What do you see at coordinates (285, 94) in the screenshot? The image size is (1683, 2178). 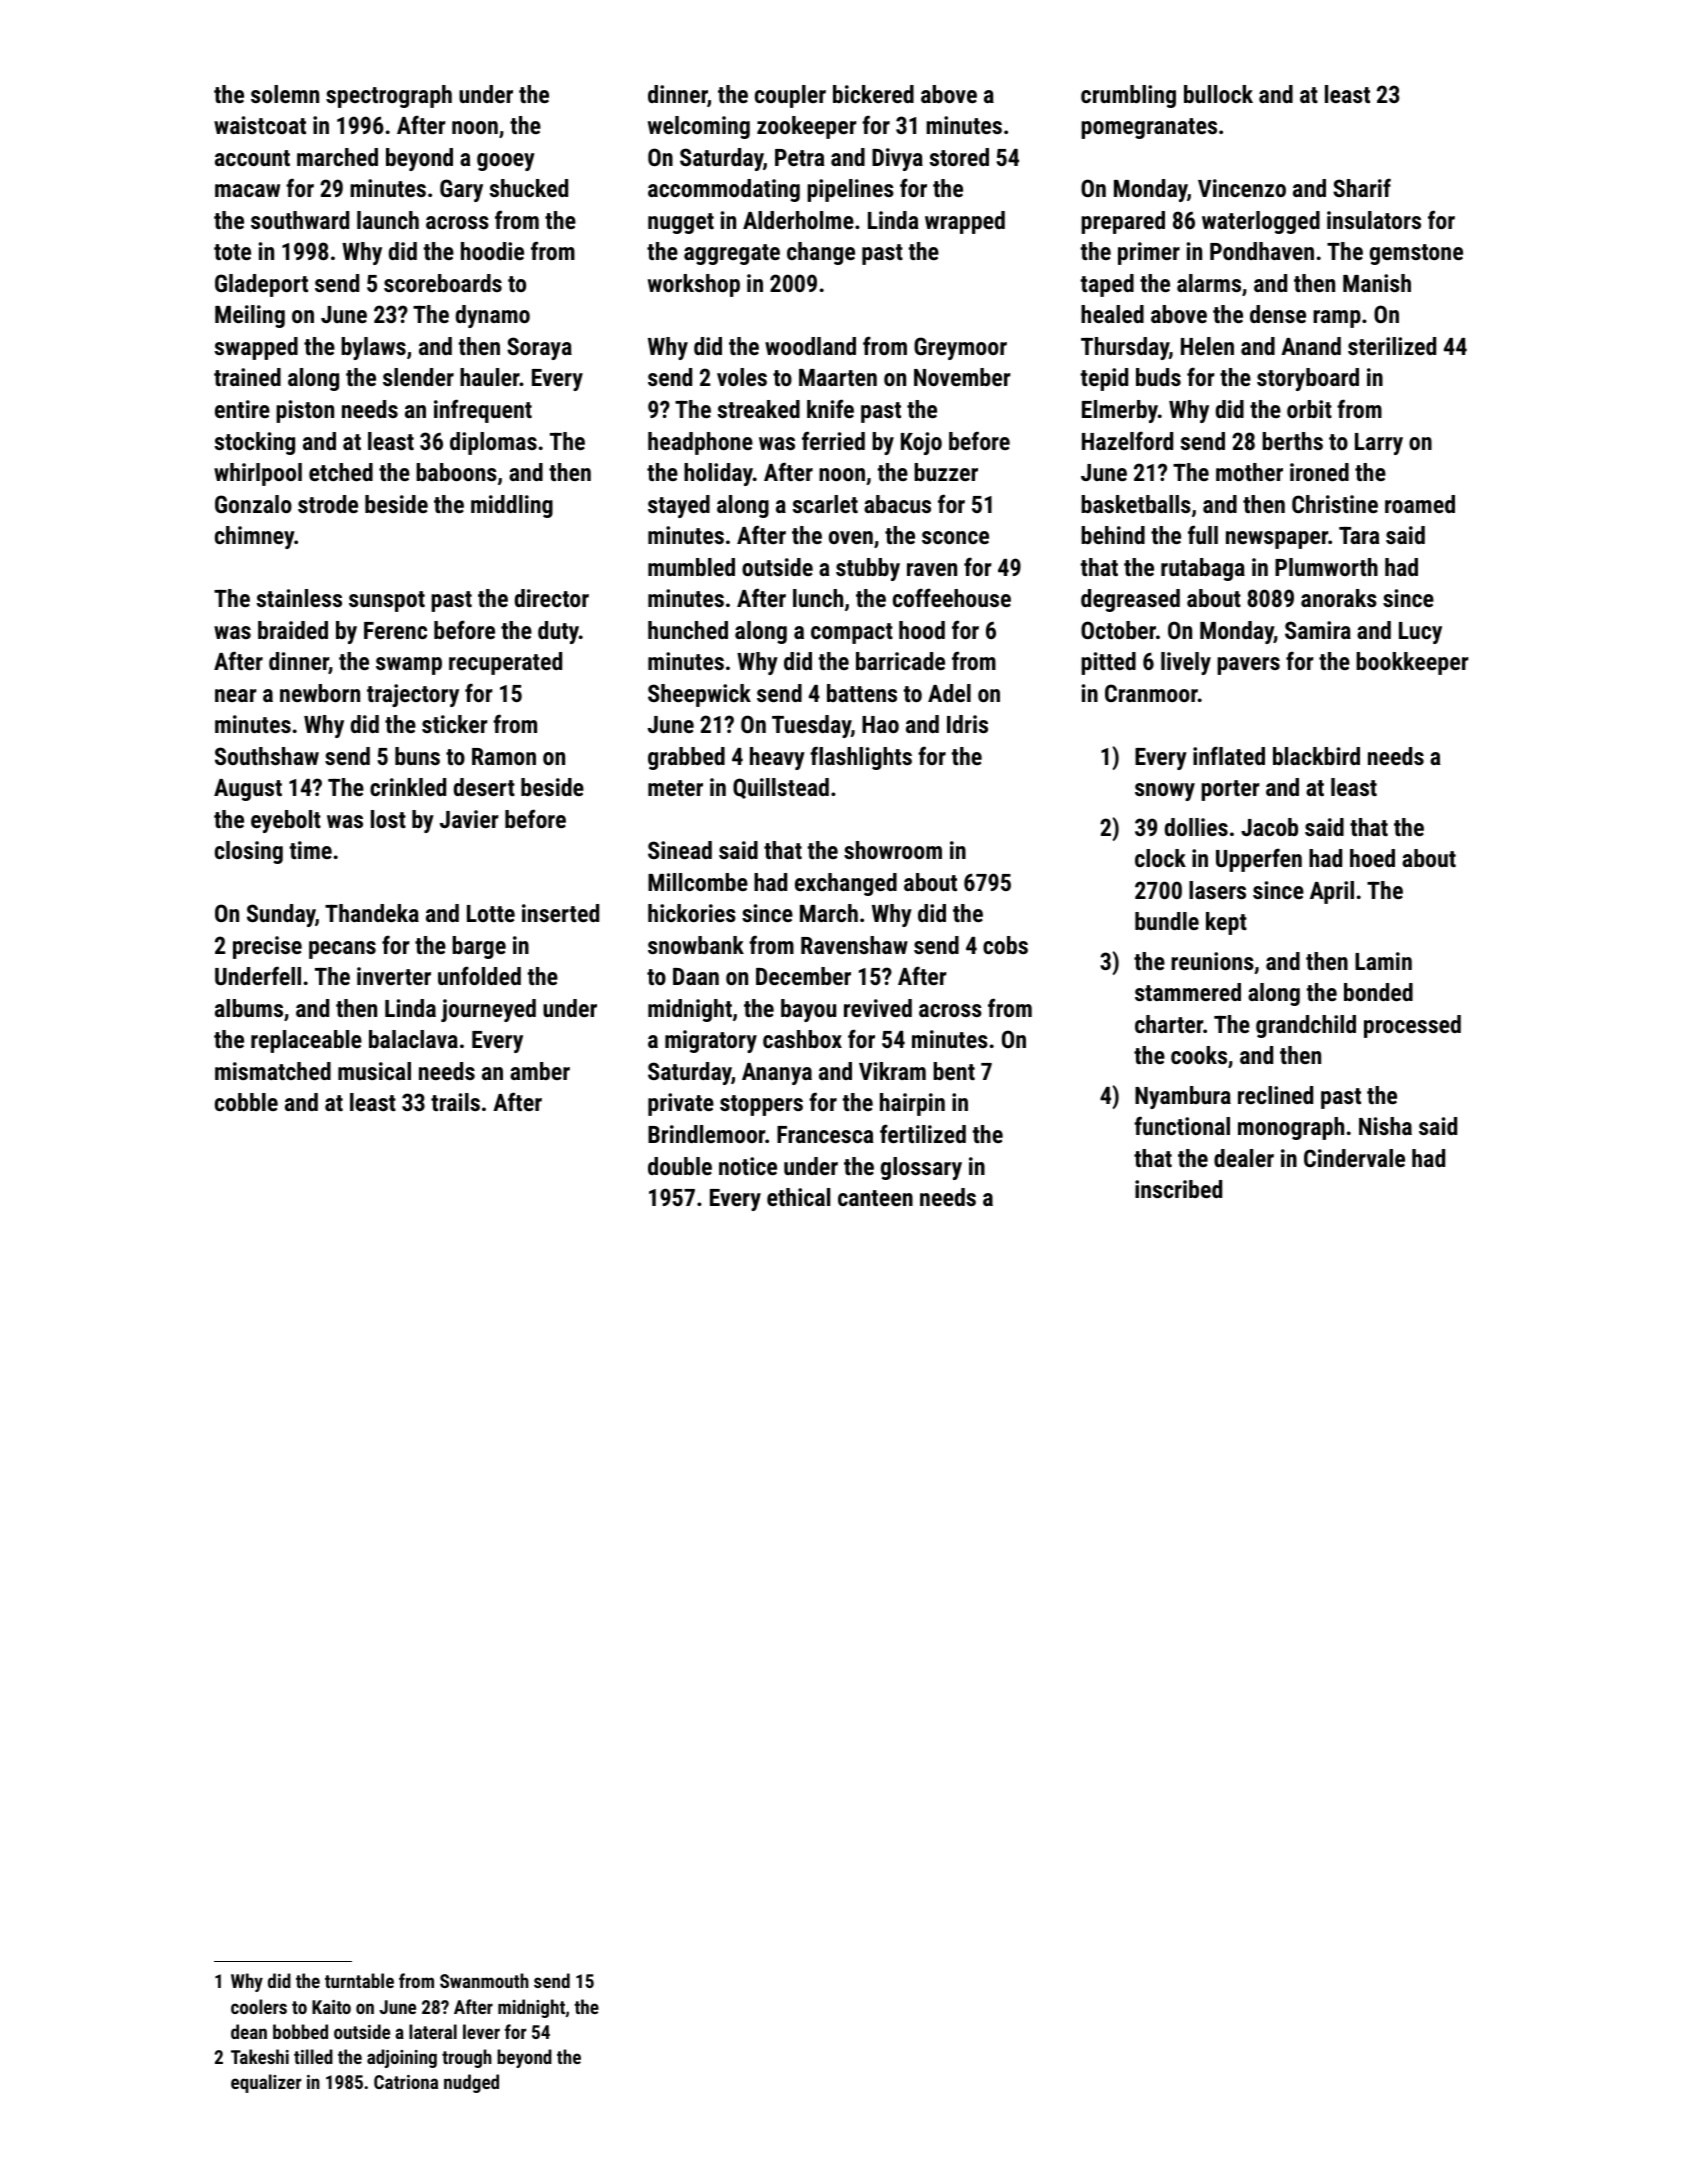 I see `solemn` at bounding box center [285, 94].
